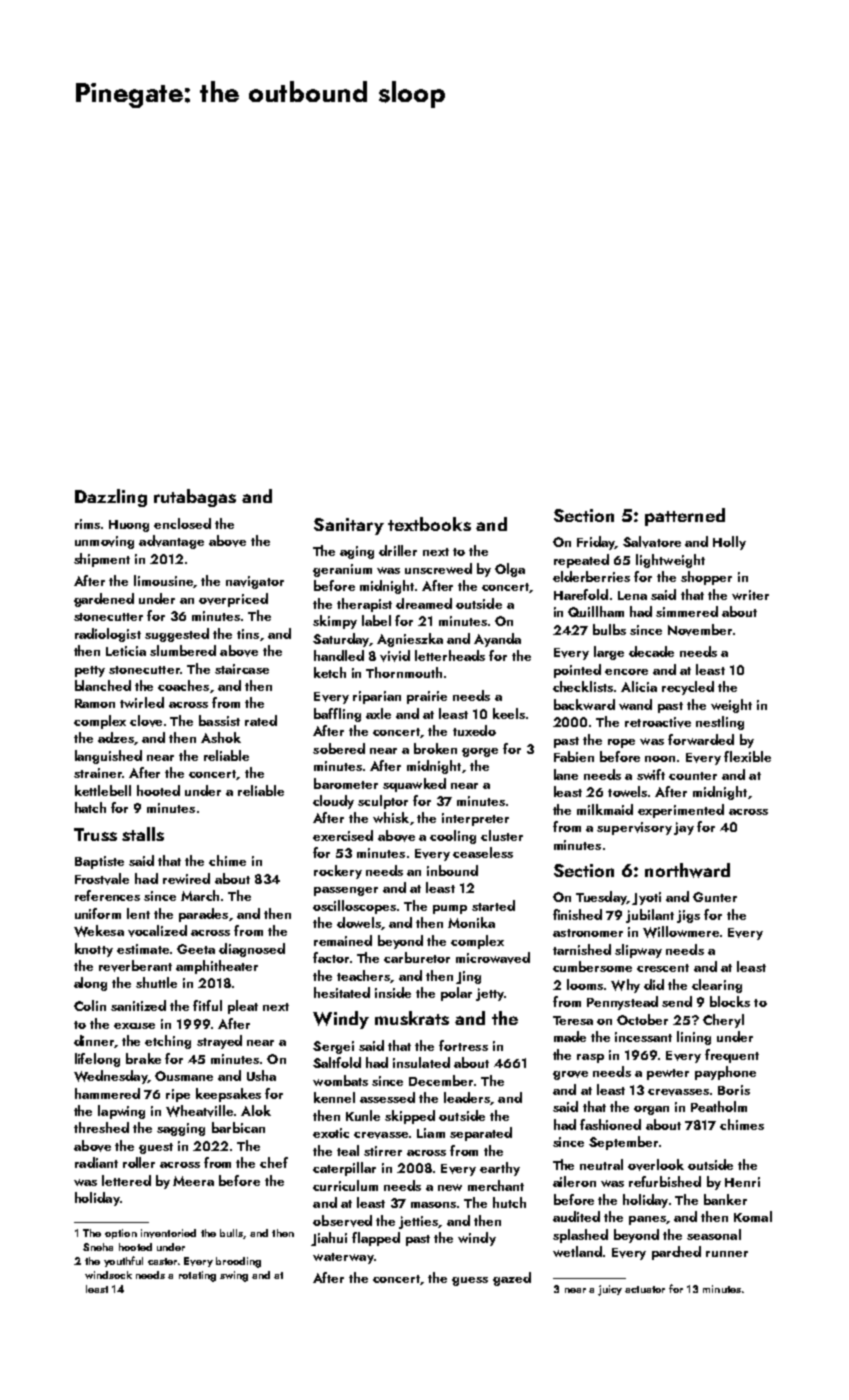 The image size is (849, 1400). What do you see at coordinates (429, 524) in the image?
I see `textbooks` at bounding box center [429, 524].
